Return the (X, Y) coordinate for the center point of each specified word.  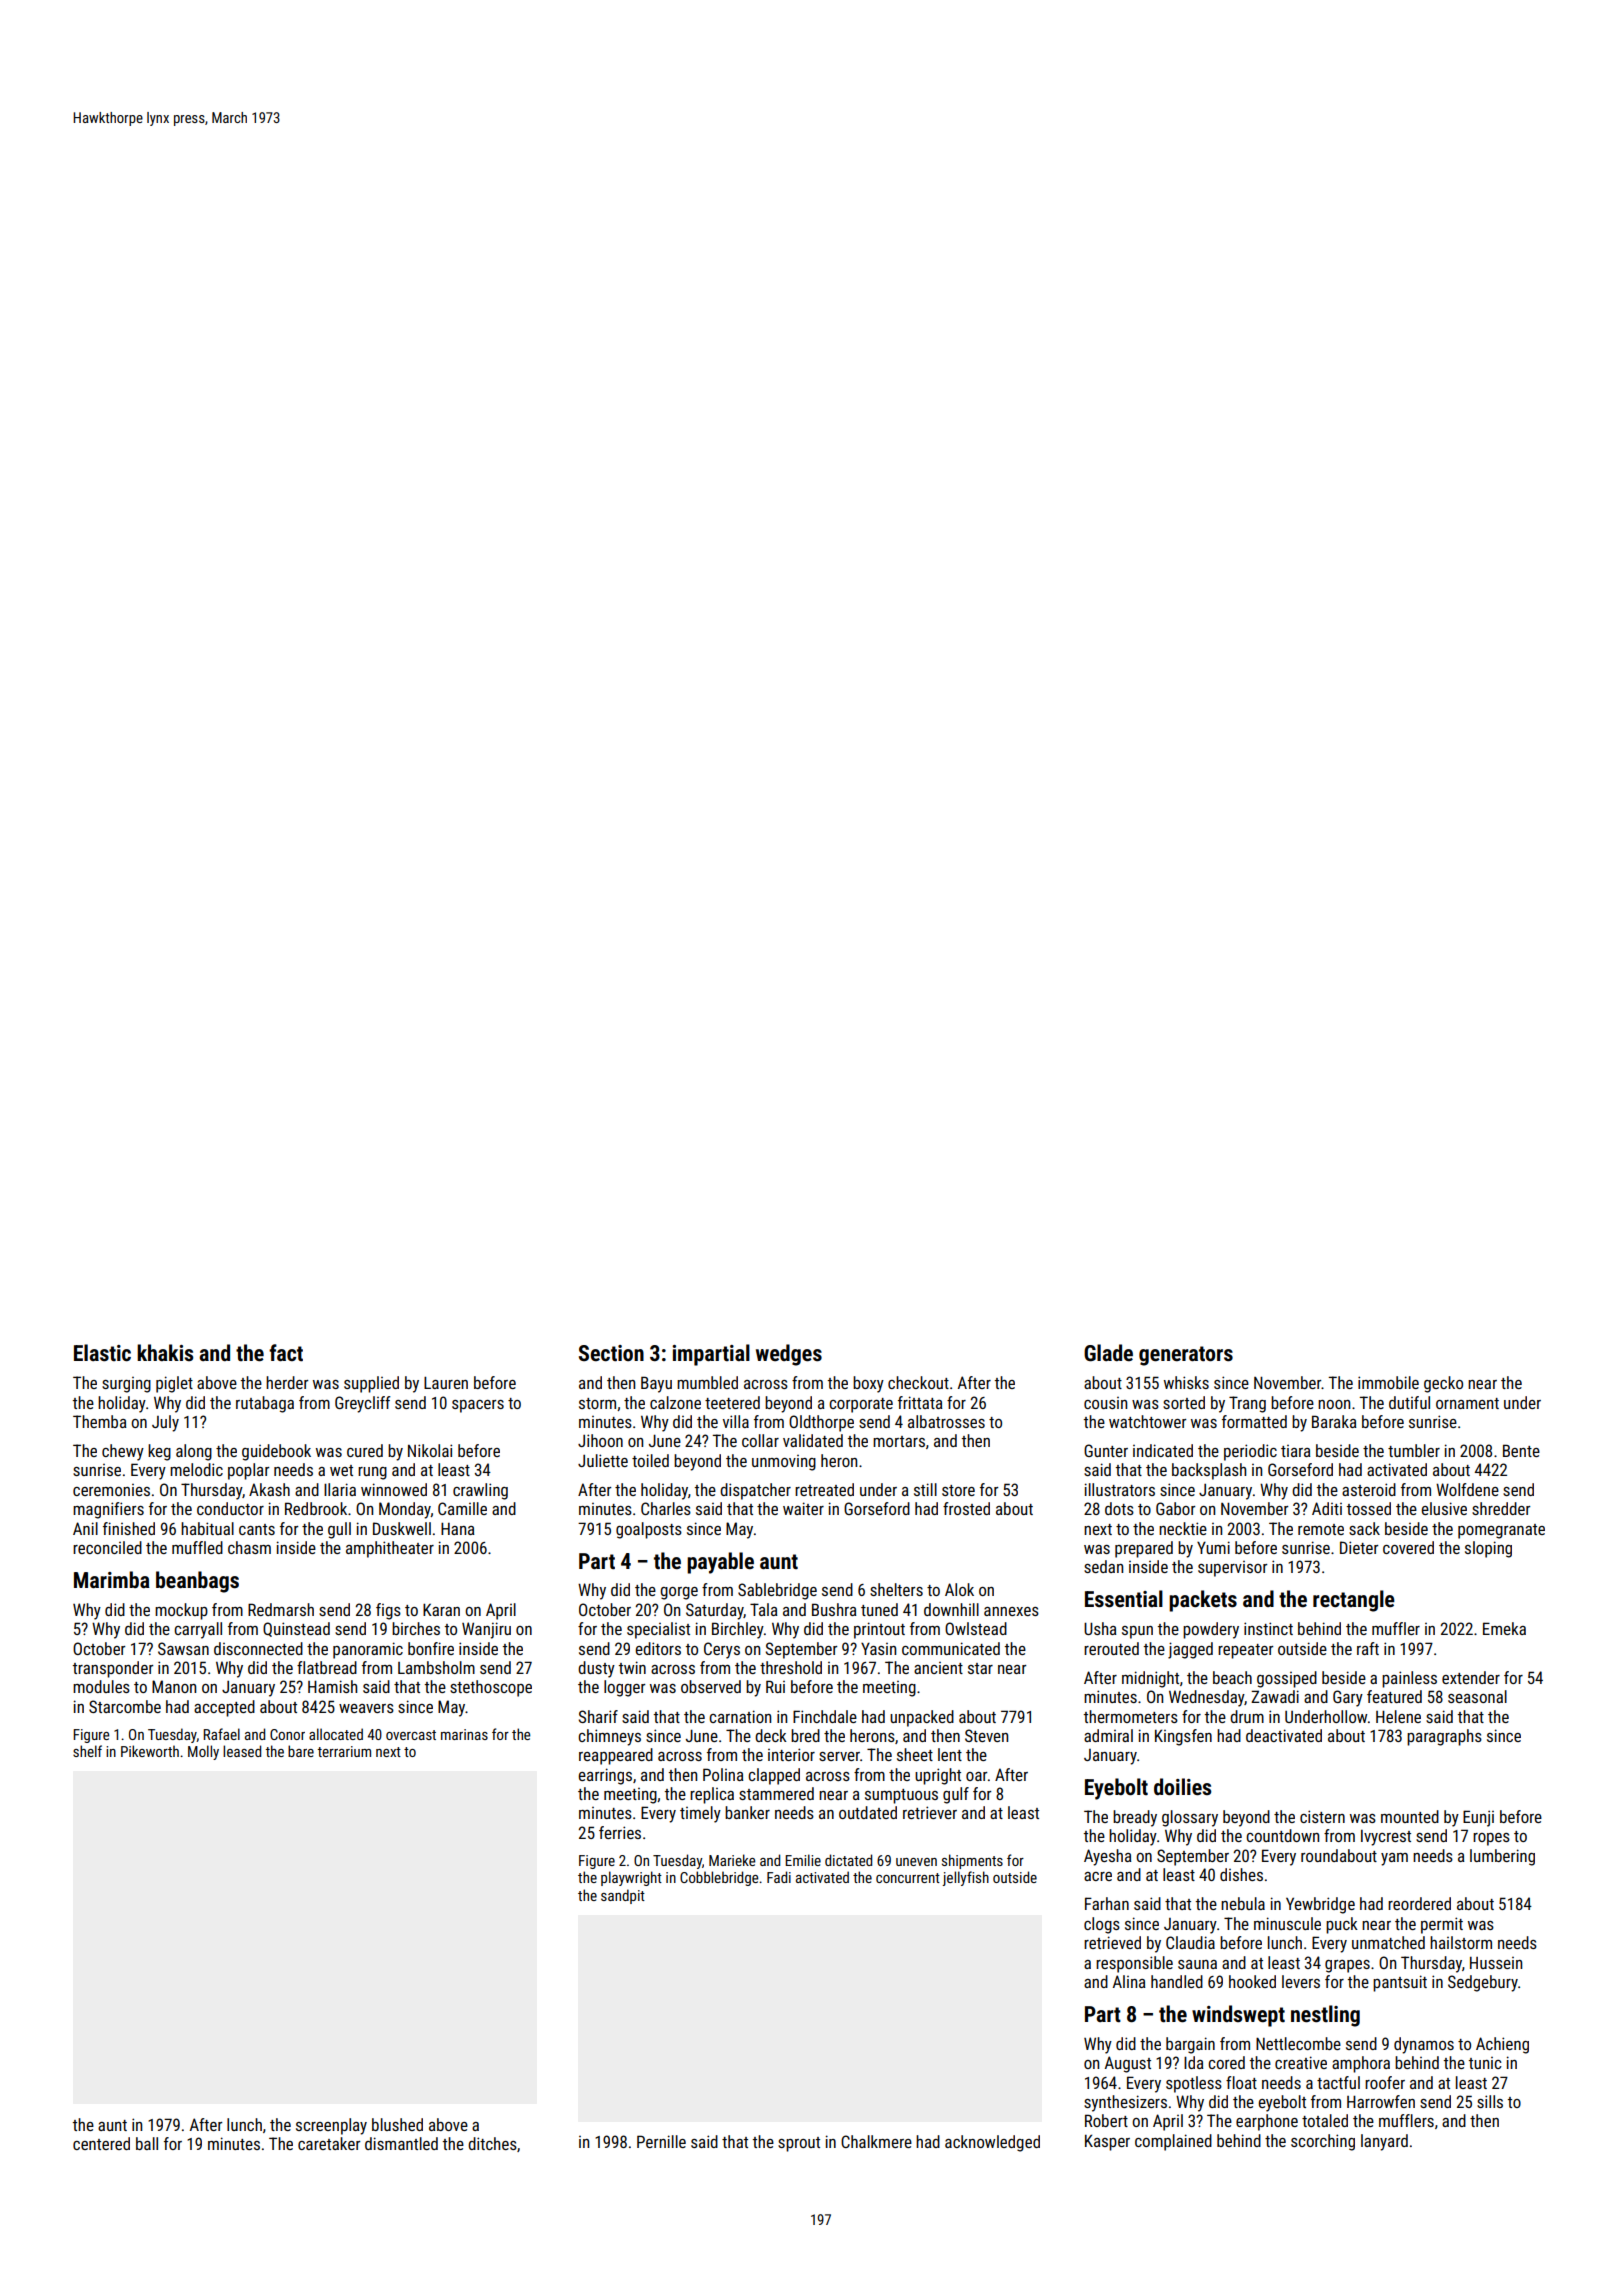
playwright (631, 1878)
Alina (1129, 1981)
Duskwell (402, 1528)
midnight (1150, 1679)
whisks (1186, 1382)
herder (287, 1382)
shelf (87, 1751)
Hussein (1496, 1963)
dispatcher (755, 1491)
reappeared (616, 1756)
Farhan (1107, 1903)
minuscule (1287, 1923)
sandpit (623, 1896)
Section (611, 1353)
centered (101, 2143)
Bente (1521, 1450)
